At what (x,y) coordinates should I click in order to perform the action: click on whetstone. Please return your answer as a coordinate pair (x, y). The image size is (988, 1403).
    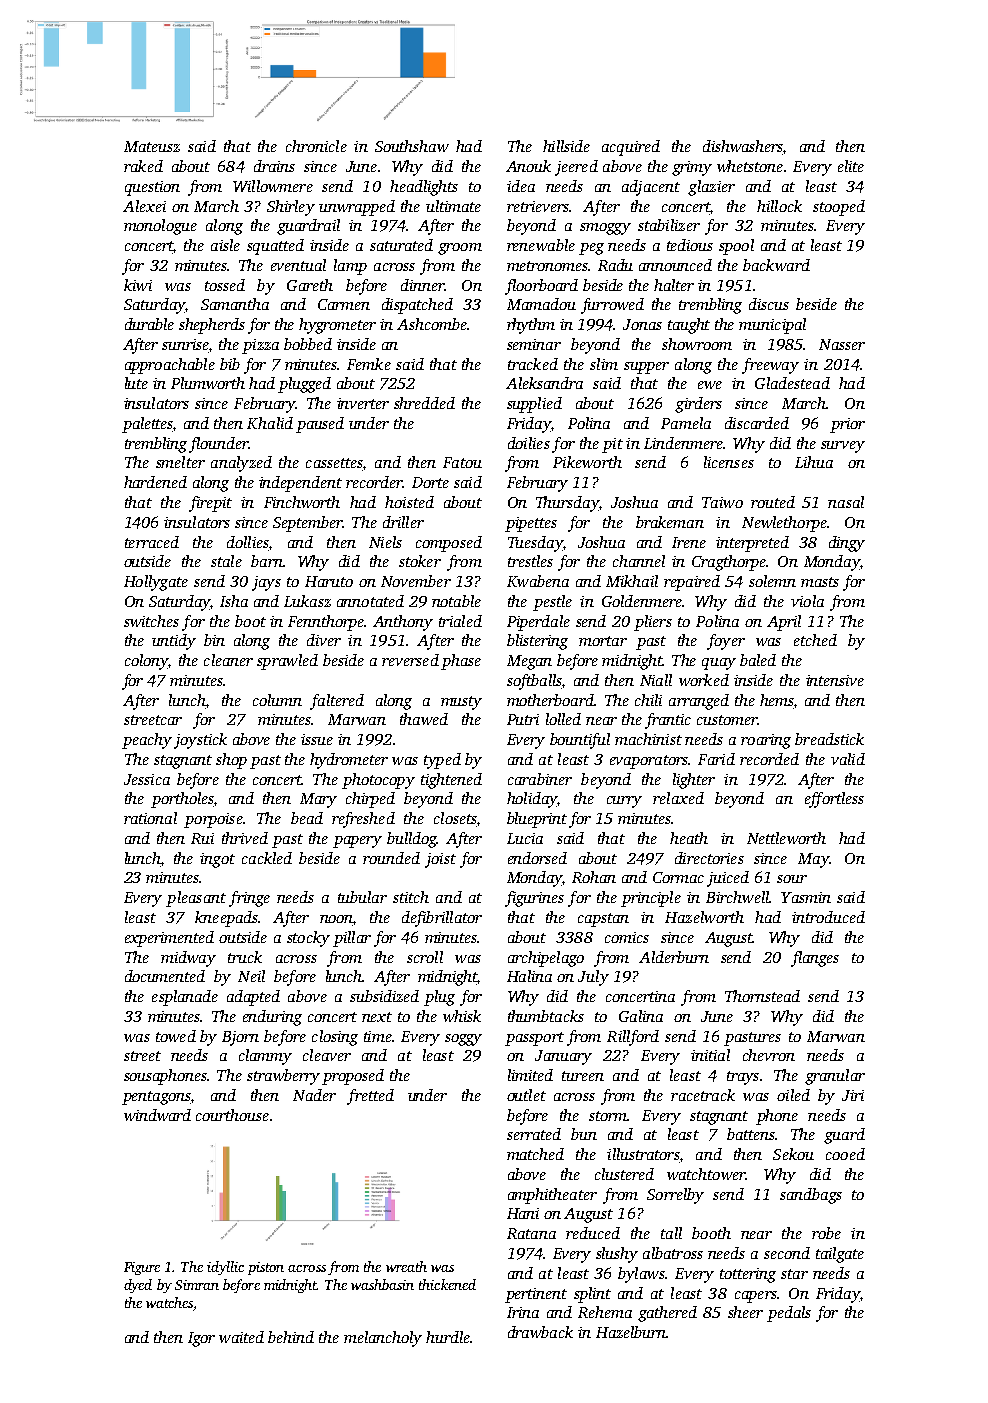
    Looking at the image, I should click on (750, 166).
